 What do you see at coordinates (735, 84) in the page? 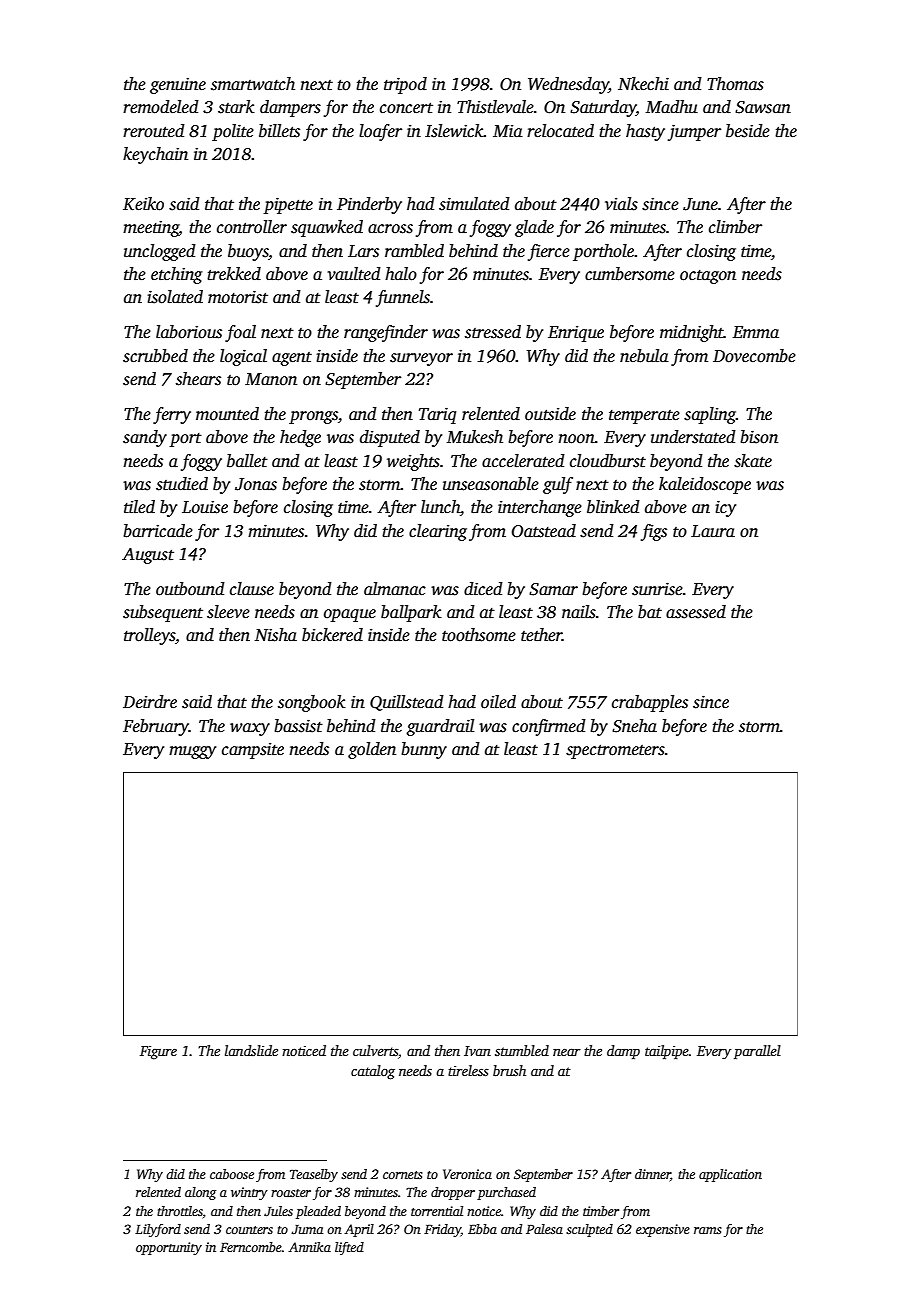
I see `Thomas` at bounding box center [735, 84].
